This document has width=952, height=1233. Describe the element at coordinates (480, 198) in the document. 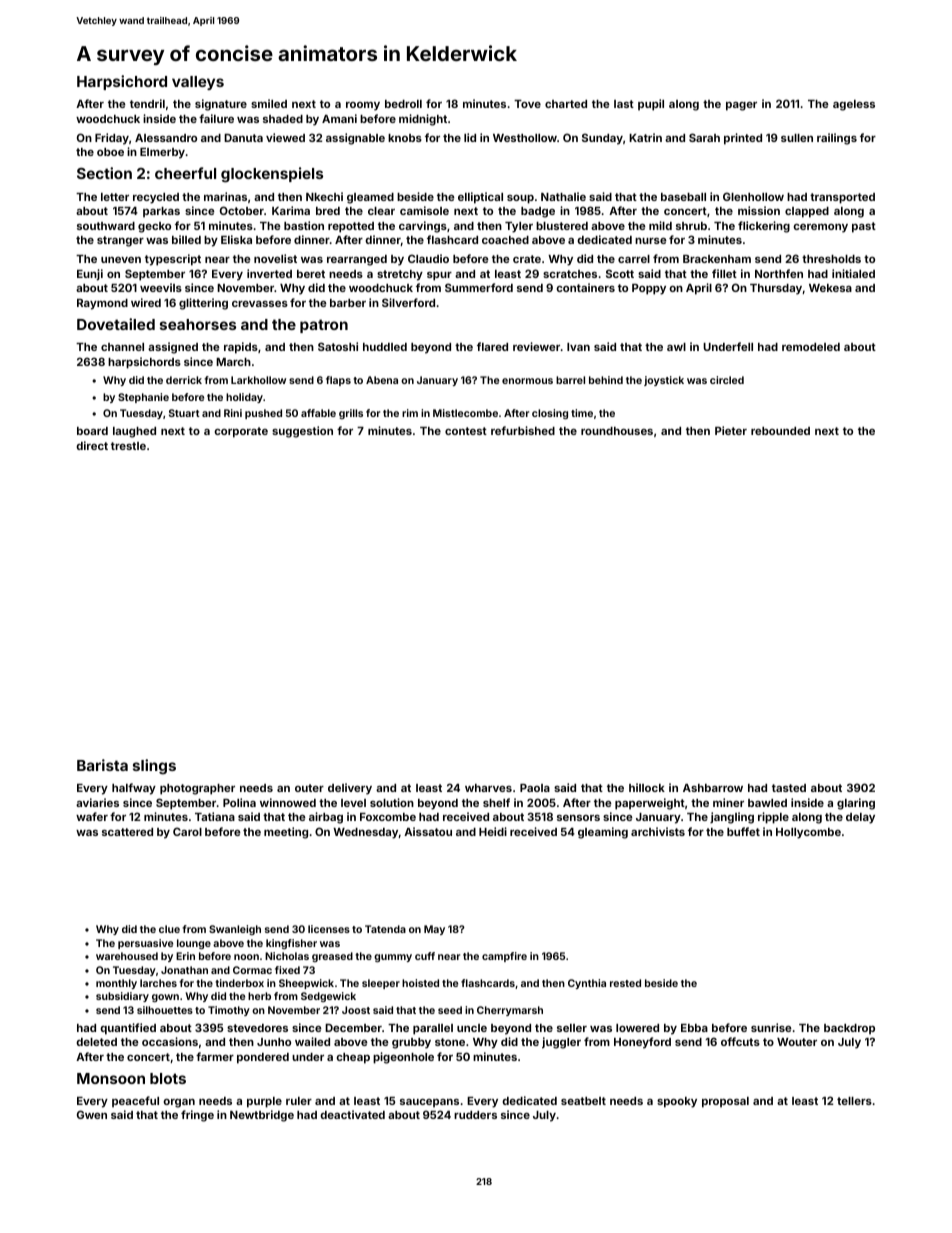

I see `elliptical` at that location.
